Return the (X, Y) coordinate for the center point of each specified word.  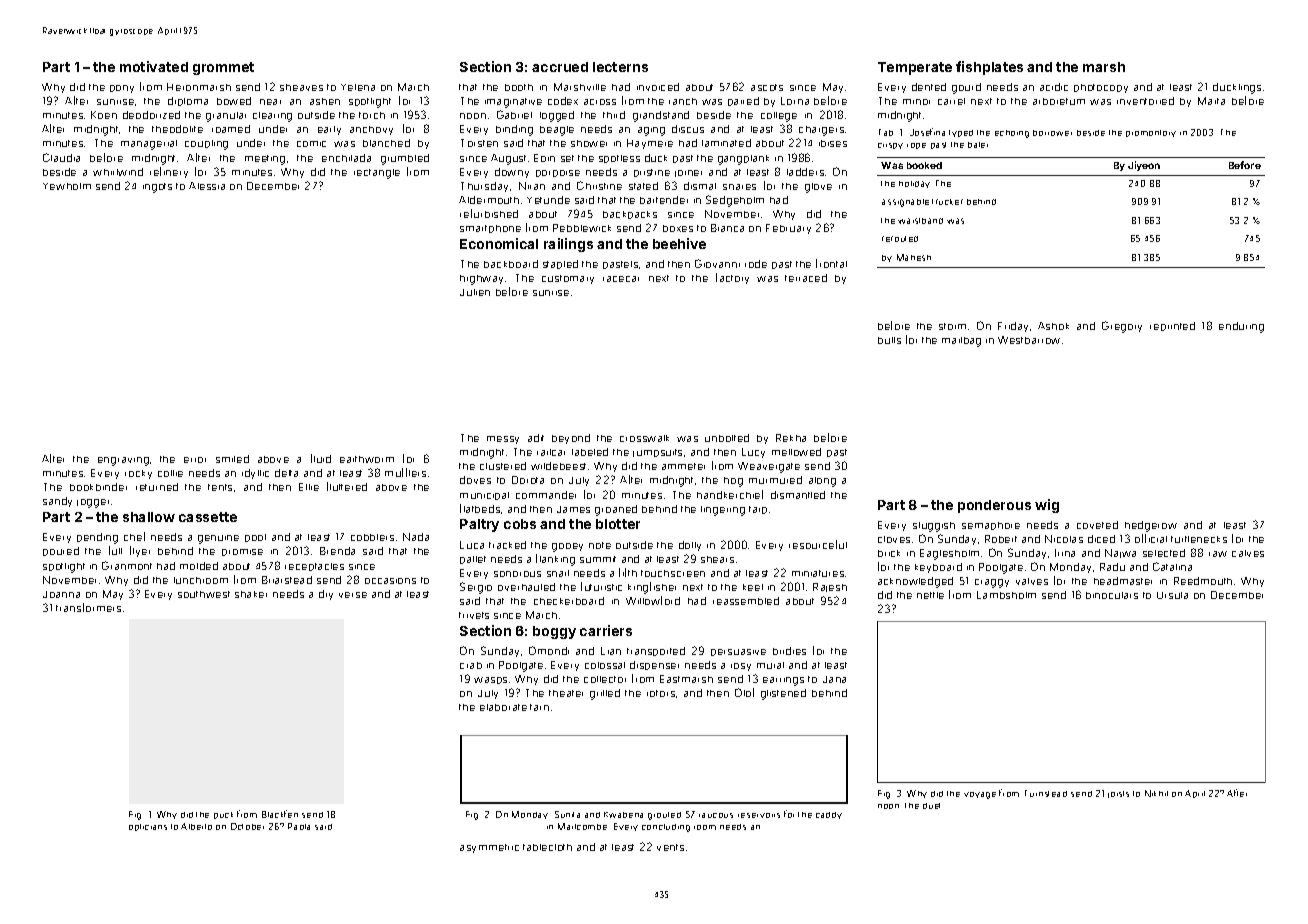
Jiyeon (1144, 166)
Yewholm (67, 186)
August (508, 159)
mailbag (961, 342)
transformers (88, 607)
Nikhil (1156, 793)
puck (223, 815)
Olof (744, 692)
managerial (149, 145)
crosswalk (644, 438)
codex (563, 101)
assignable (905, 203)
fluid (321, 458)
